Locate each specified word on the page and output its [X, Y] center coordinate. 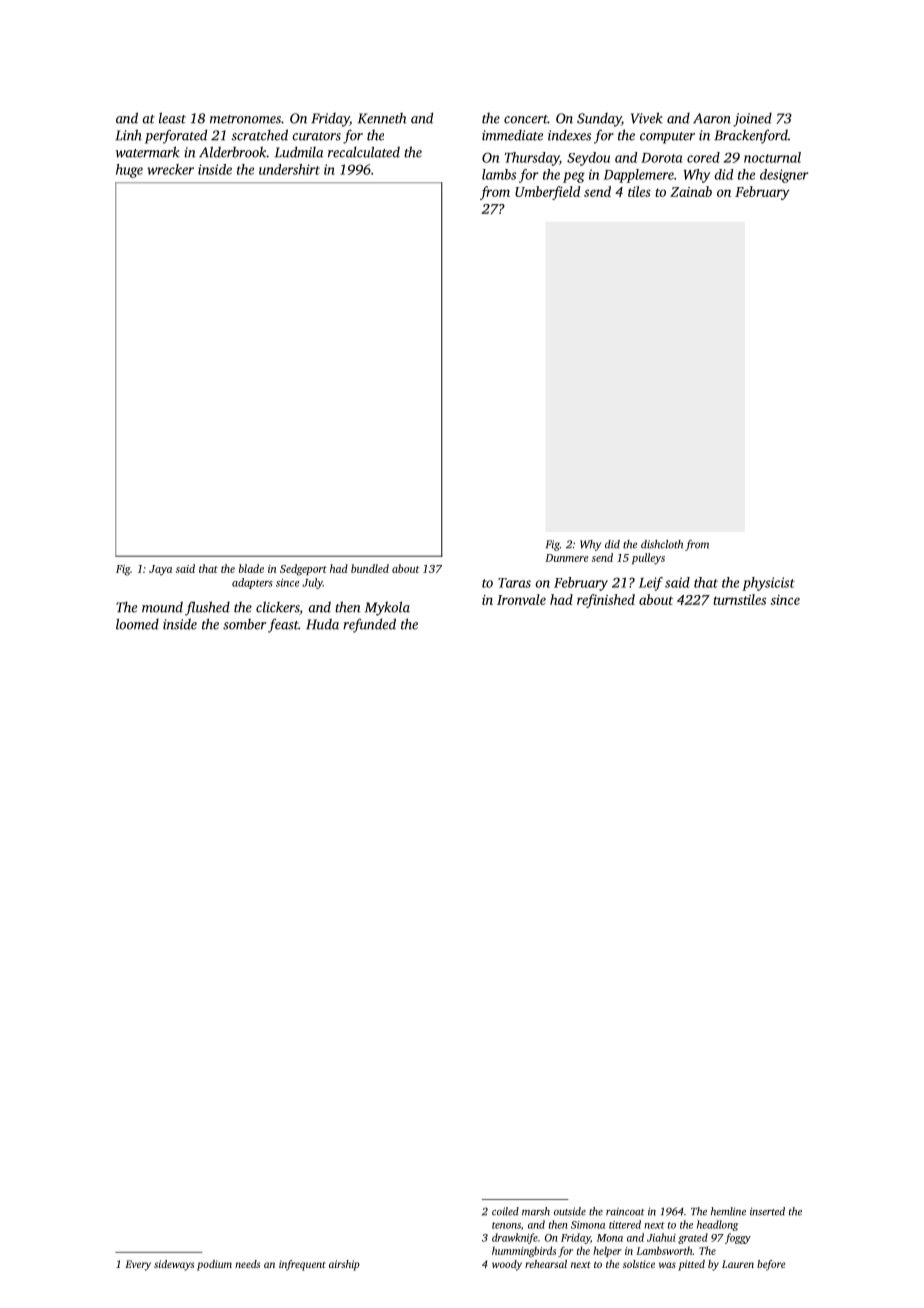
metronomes [245, 119]
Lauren [738, 1264]
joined [752, 120]
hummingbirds [524, 1251]
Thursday [532, 159]
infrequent [302, 1265]
